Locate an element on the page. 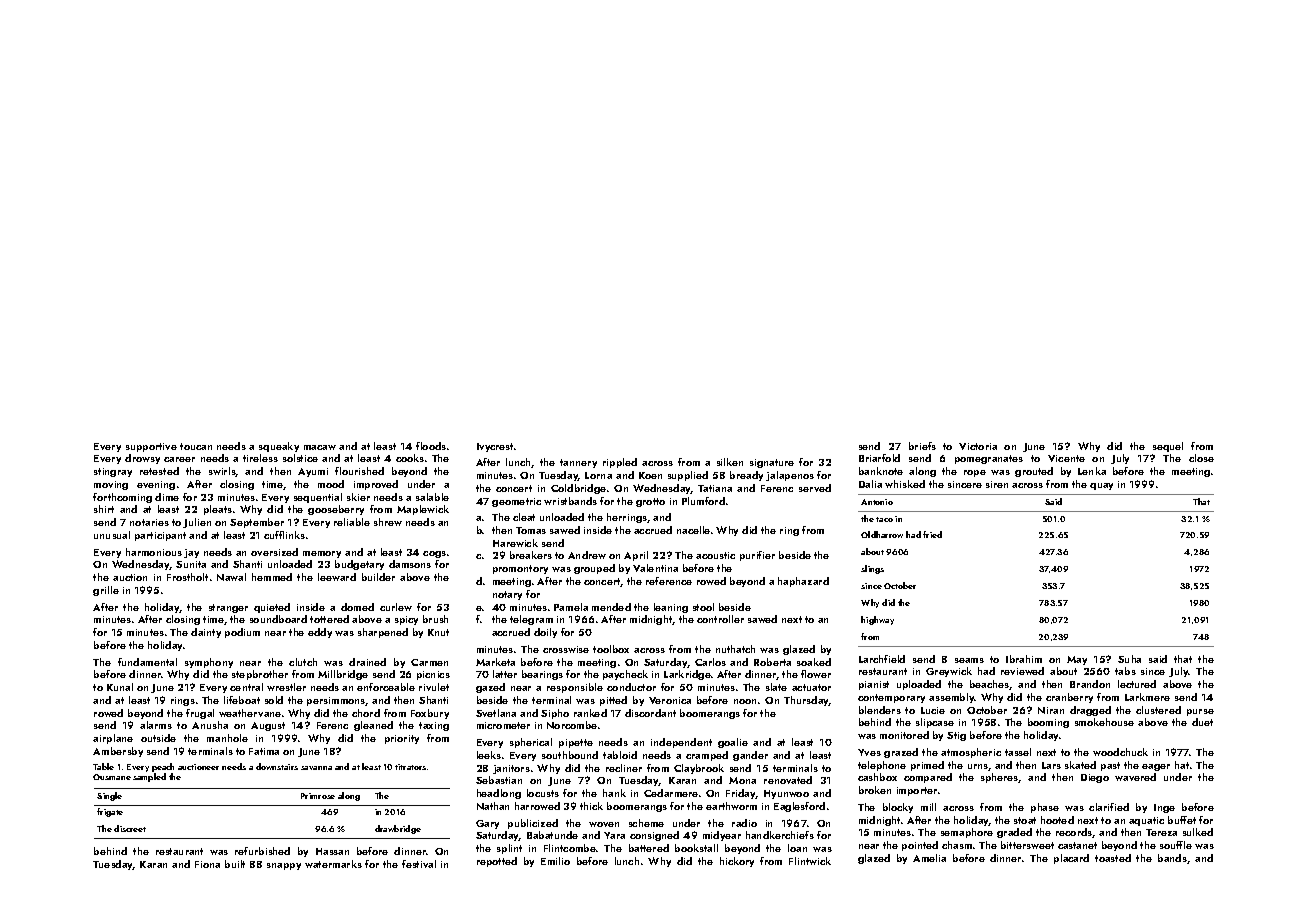  downstairs is located at coordinates (277, 766).
